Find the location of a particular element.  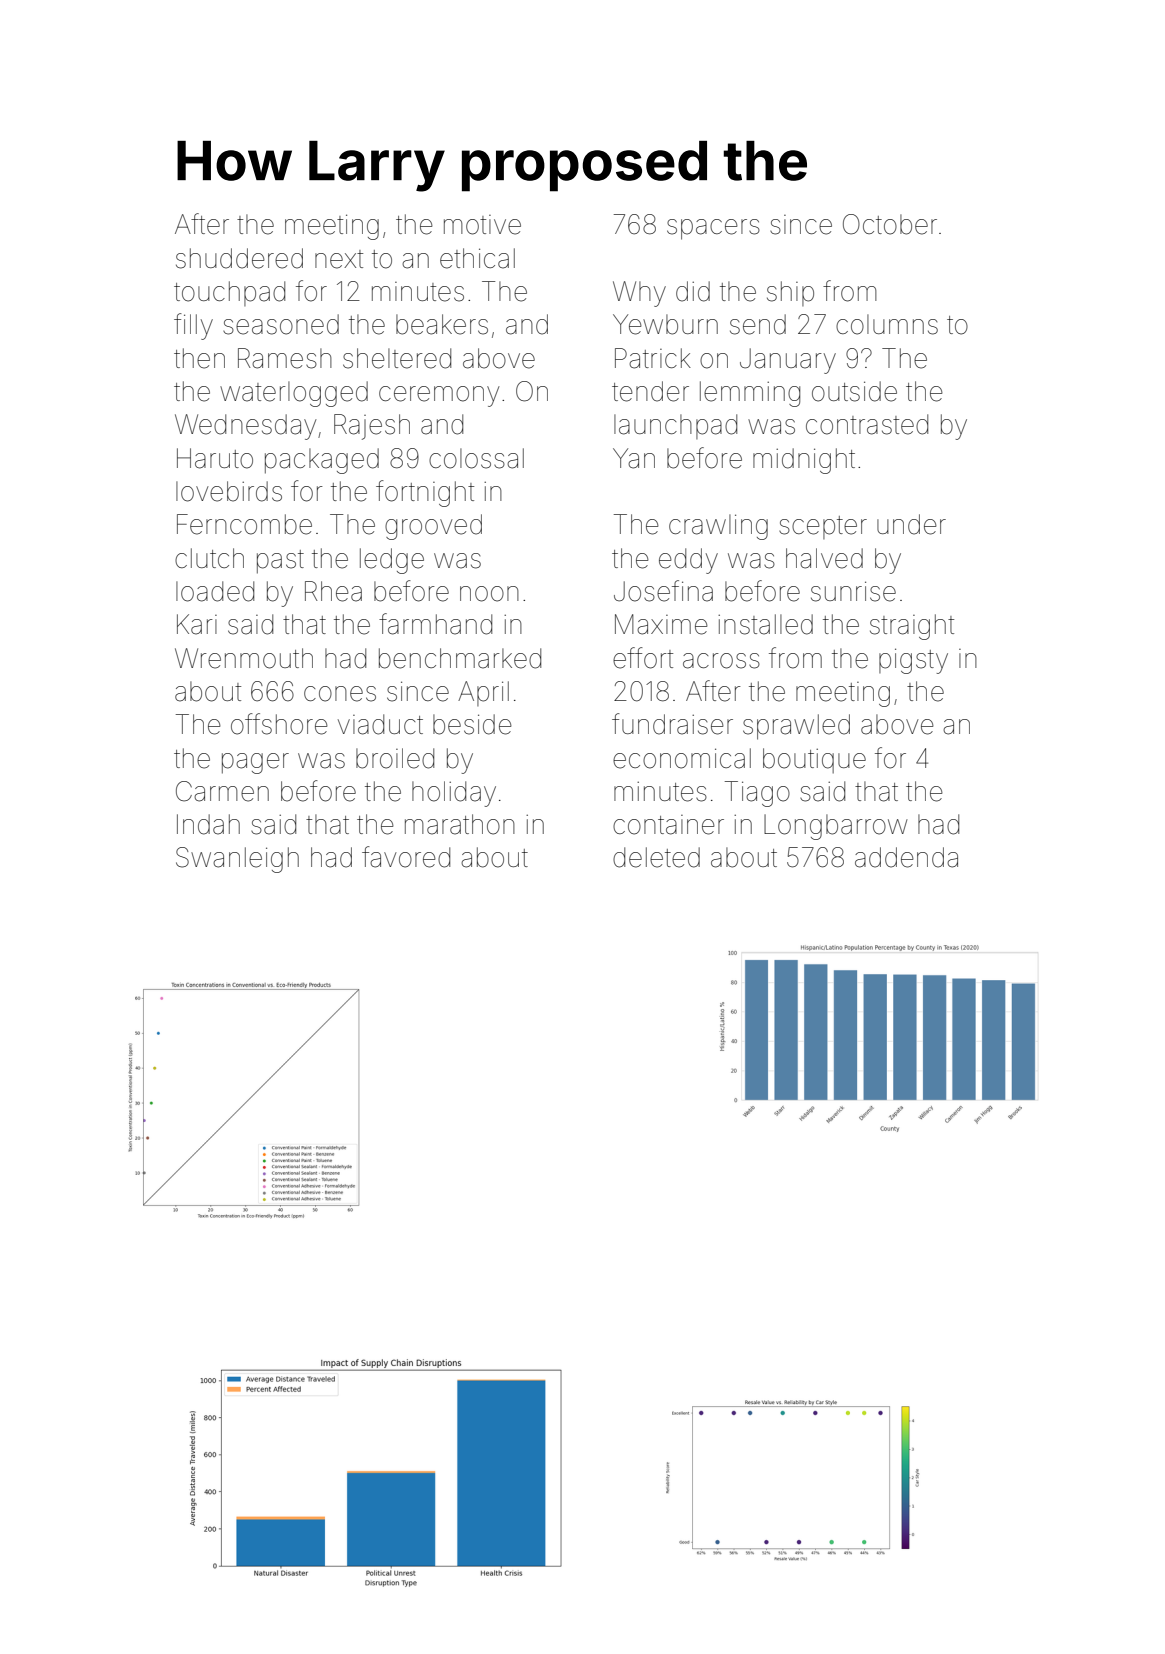

container is located at coordinates (668, 825).
